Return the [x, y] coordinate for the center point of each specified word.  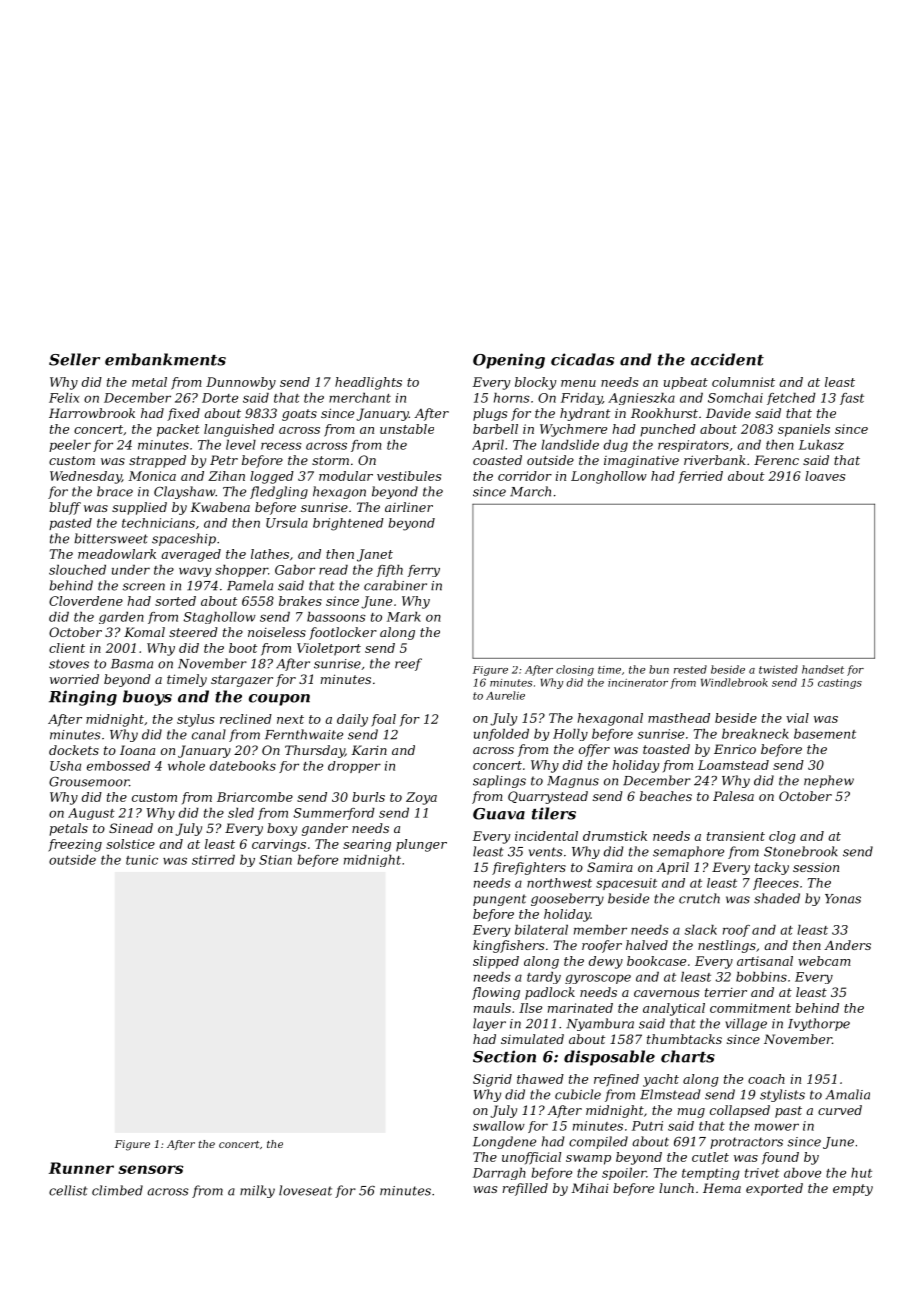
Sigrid [492, 1080]
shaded [777, 898]
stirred [213, 860]
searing [367, 845]
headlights [368, 383]
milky [257, 1191]
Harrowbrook [92, 413]
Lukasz [821, 445]
